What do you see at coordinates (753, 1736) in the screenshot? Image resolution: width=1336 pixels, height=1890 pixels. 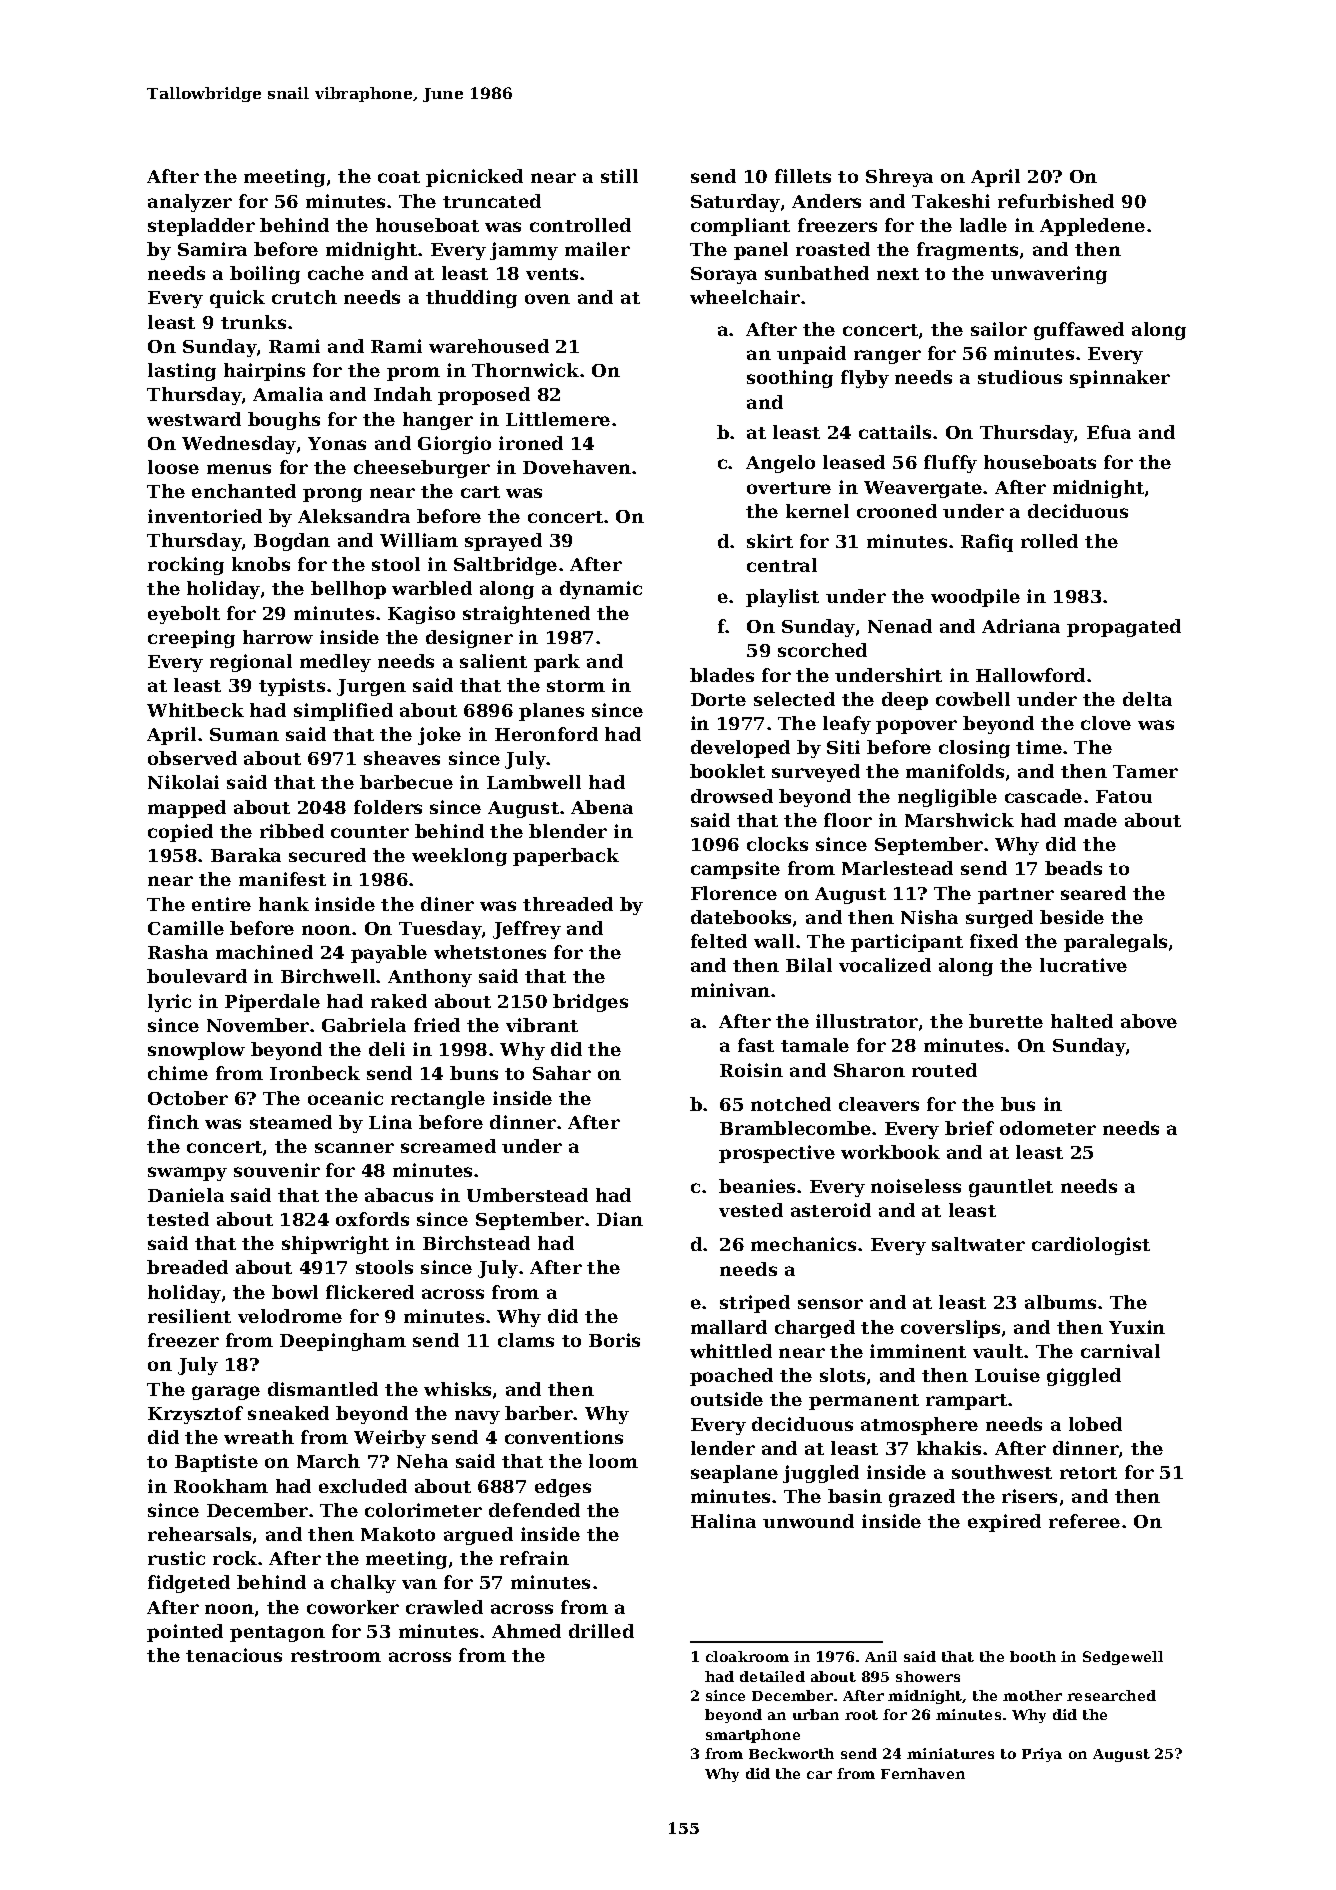 I see `smartphone` at bounding box center [753, 1736].
